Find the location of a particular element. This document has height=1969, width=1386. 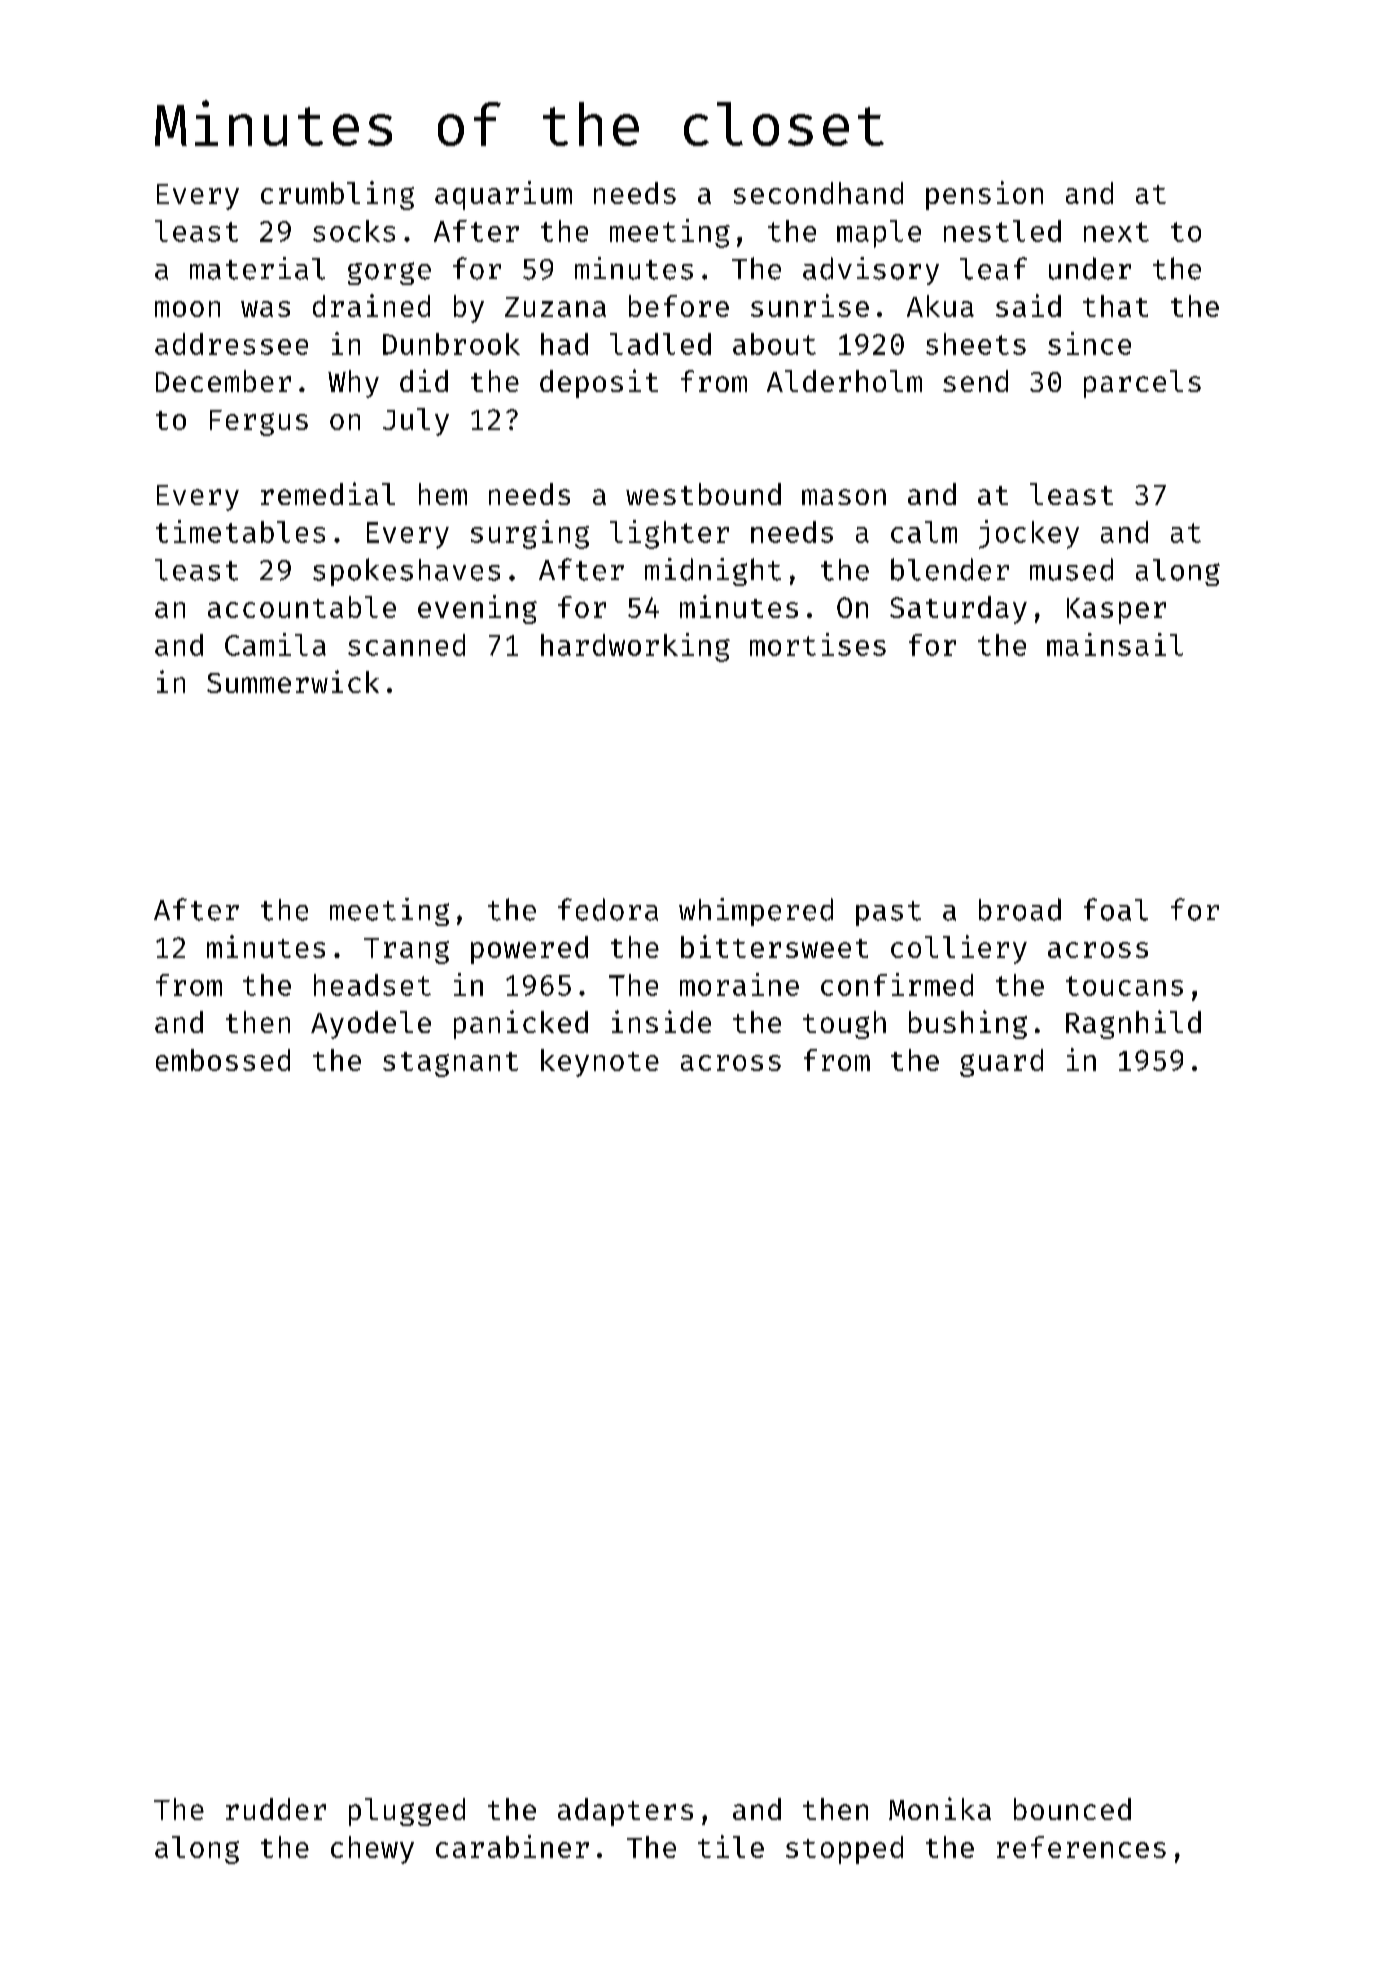

rudder is located at coordinates (276, 1809).
